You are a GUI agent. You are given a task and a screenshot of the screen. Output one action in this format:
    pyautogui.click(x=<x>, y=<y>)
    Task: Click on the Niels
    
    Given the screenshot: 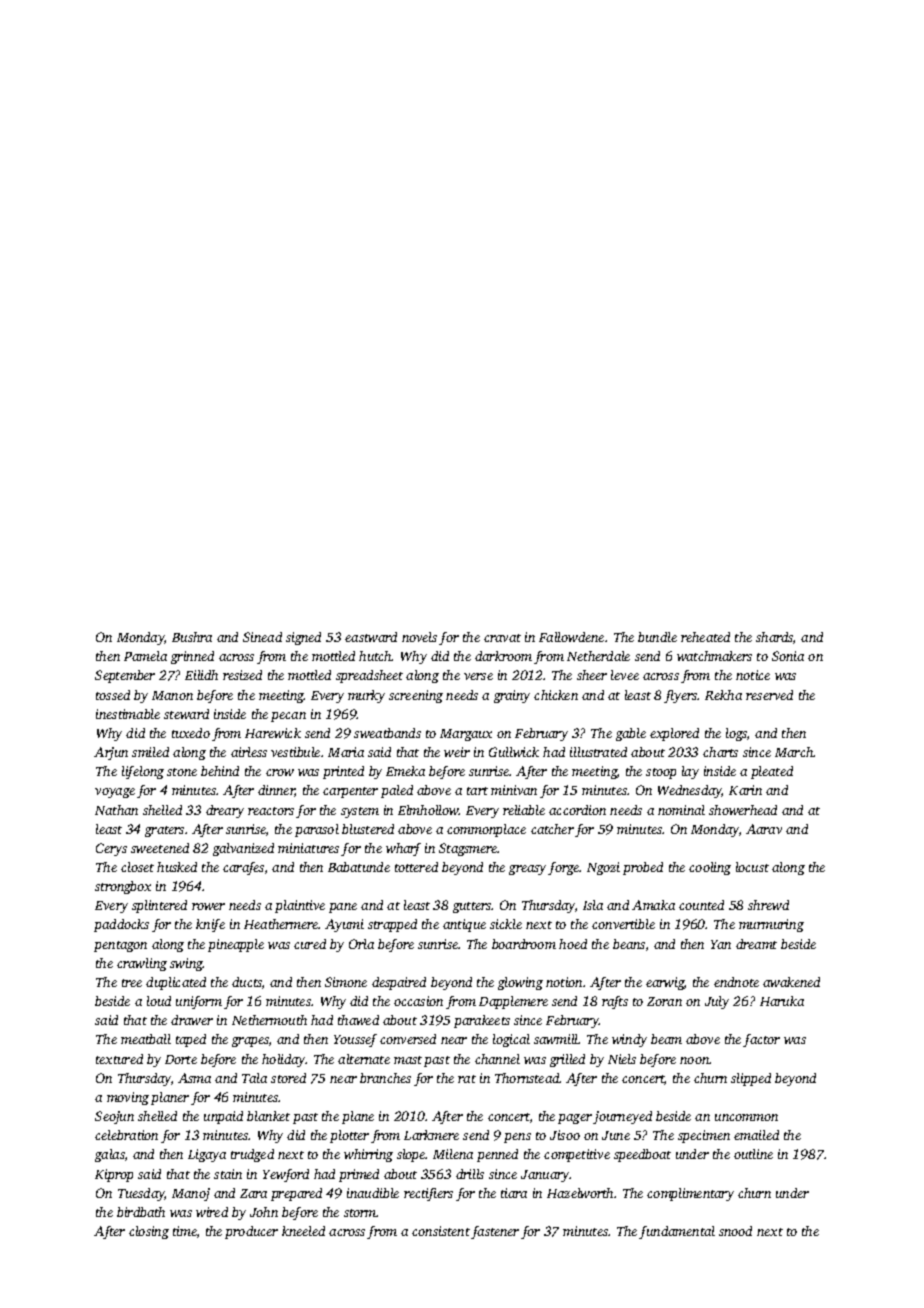 What is the action you would take?
    pyautogui.click(x=622, y=1059)
